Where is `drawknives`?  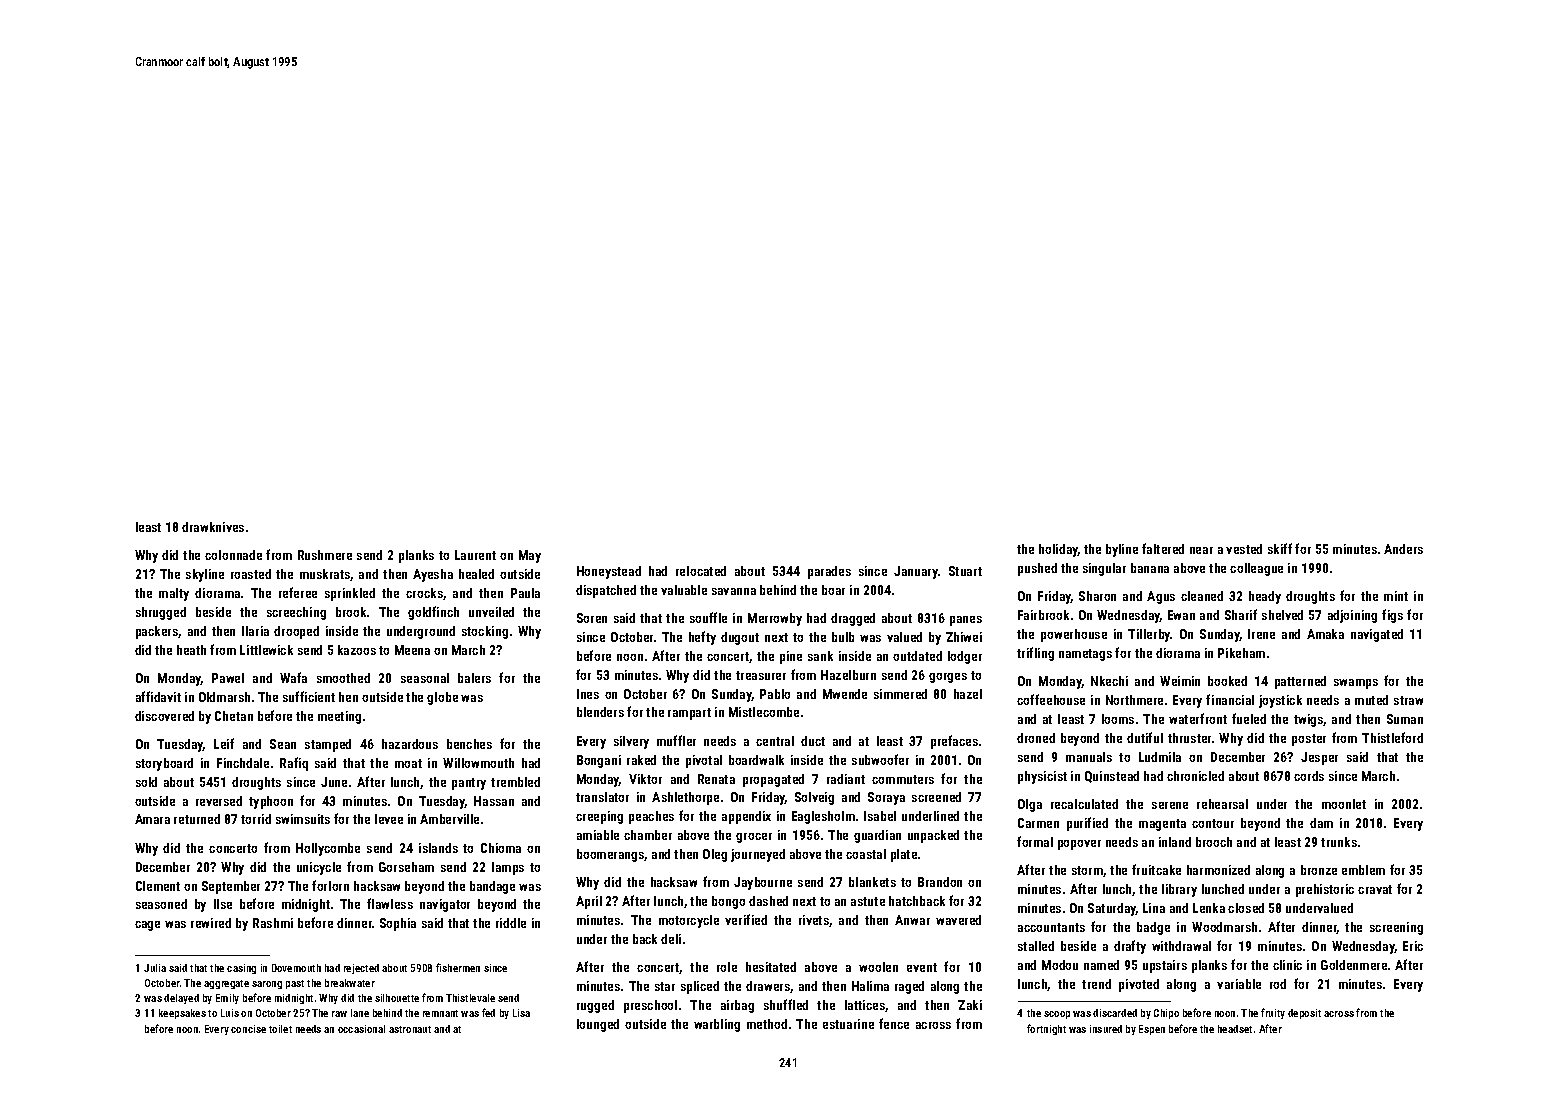 drawknives is located at coordinates (213, 527).
